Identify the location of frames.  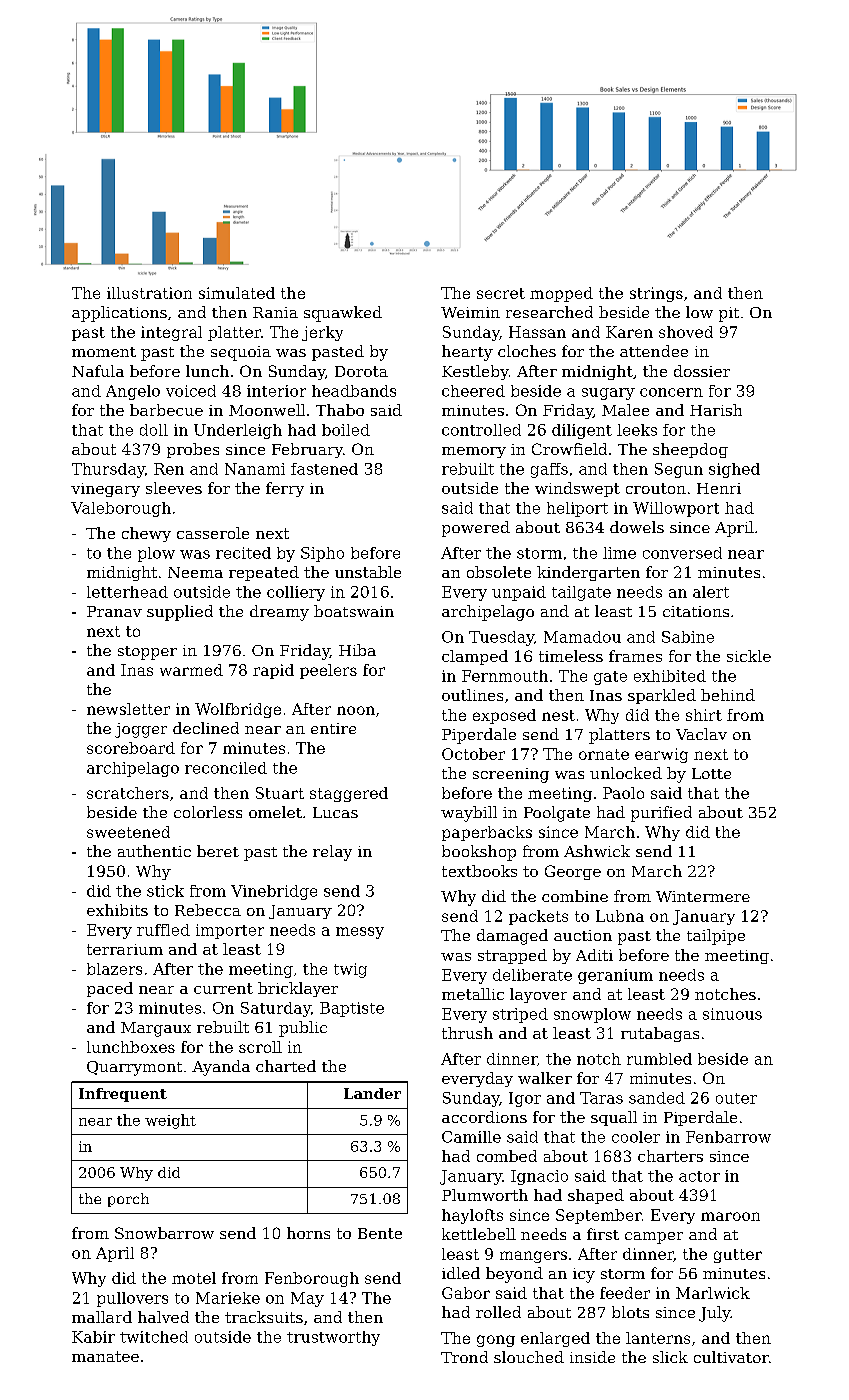
(635, 656).
